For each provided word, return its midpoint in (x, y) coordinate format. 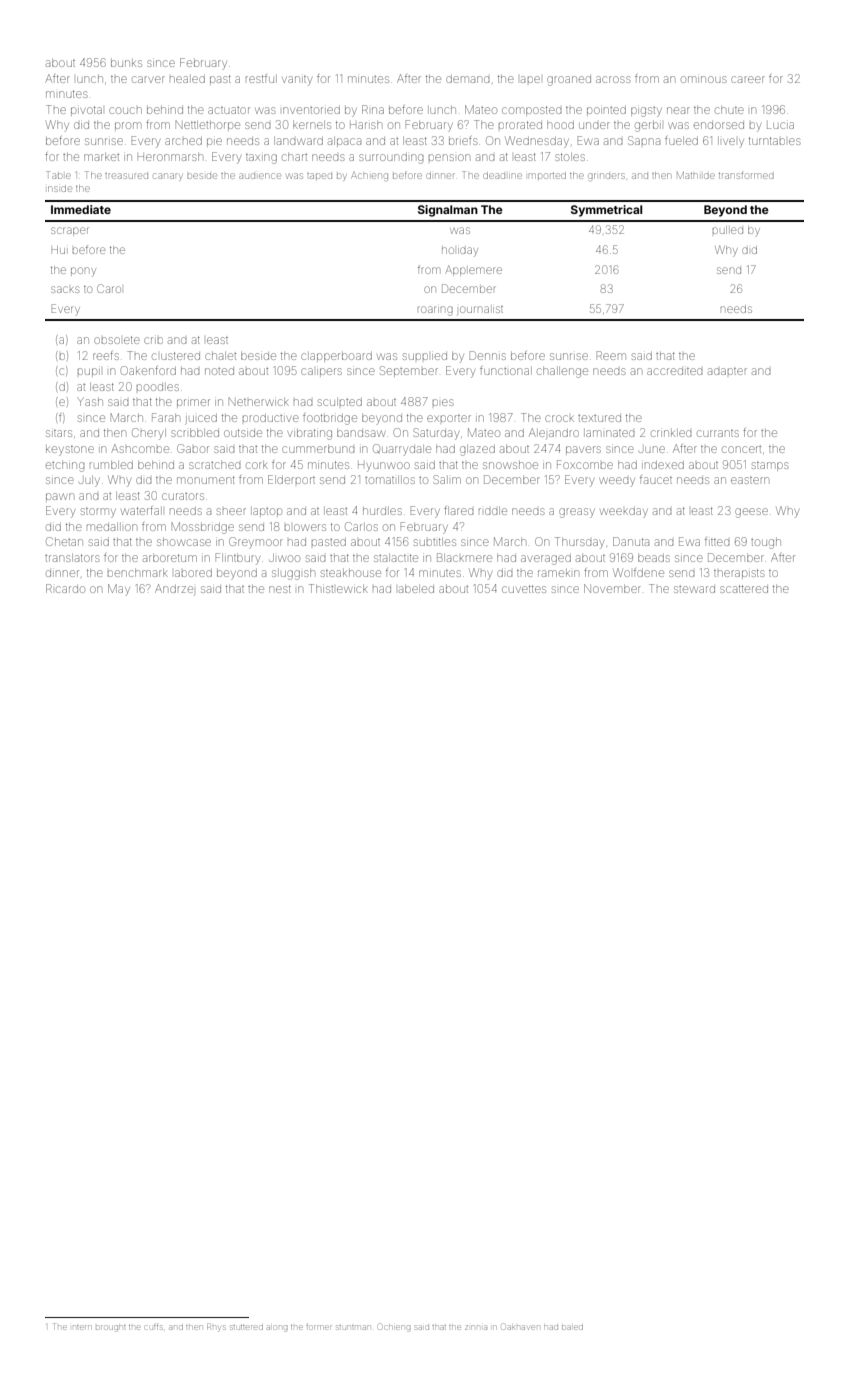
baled (572, 1327)
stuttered (246, 1327)
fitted (717, 541)
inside (60, 189)
